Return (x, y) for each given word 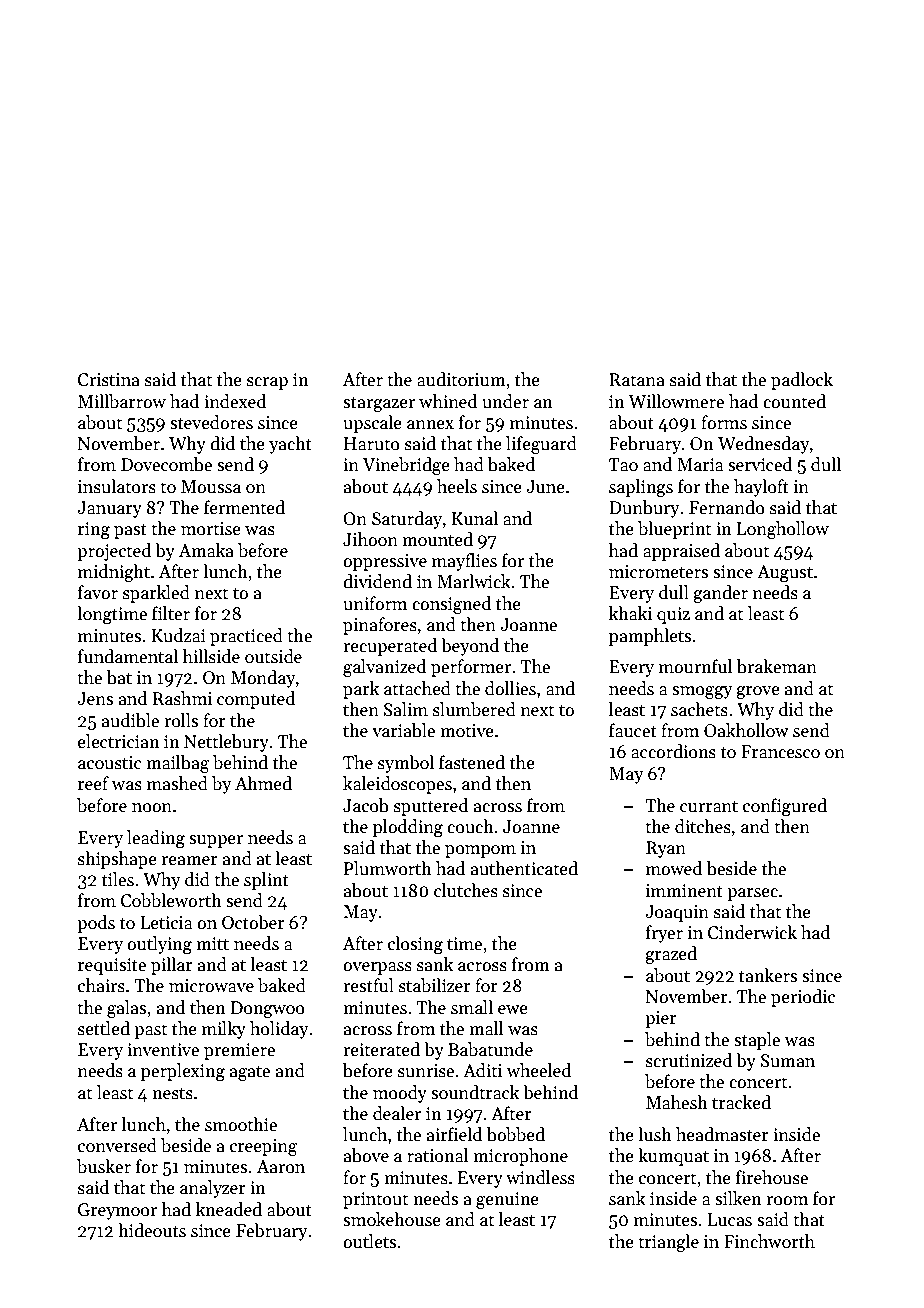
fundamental (128, 656)
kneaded (229, 1209)
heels (457, 486)
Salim (406, 709)
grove (758, 692)
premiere (239, 1051)
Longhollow (783, 530)
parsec (752, 894)
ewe (513, 1010)
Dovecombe (166, 464)
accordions (673, 751)
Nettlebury (226, 743)
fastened (472, 762)
